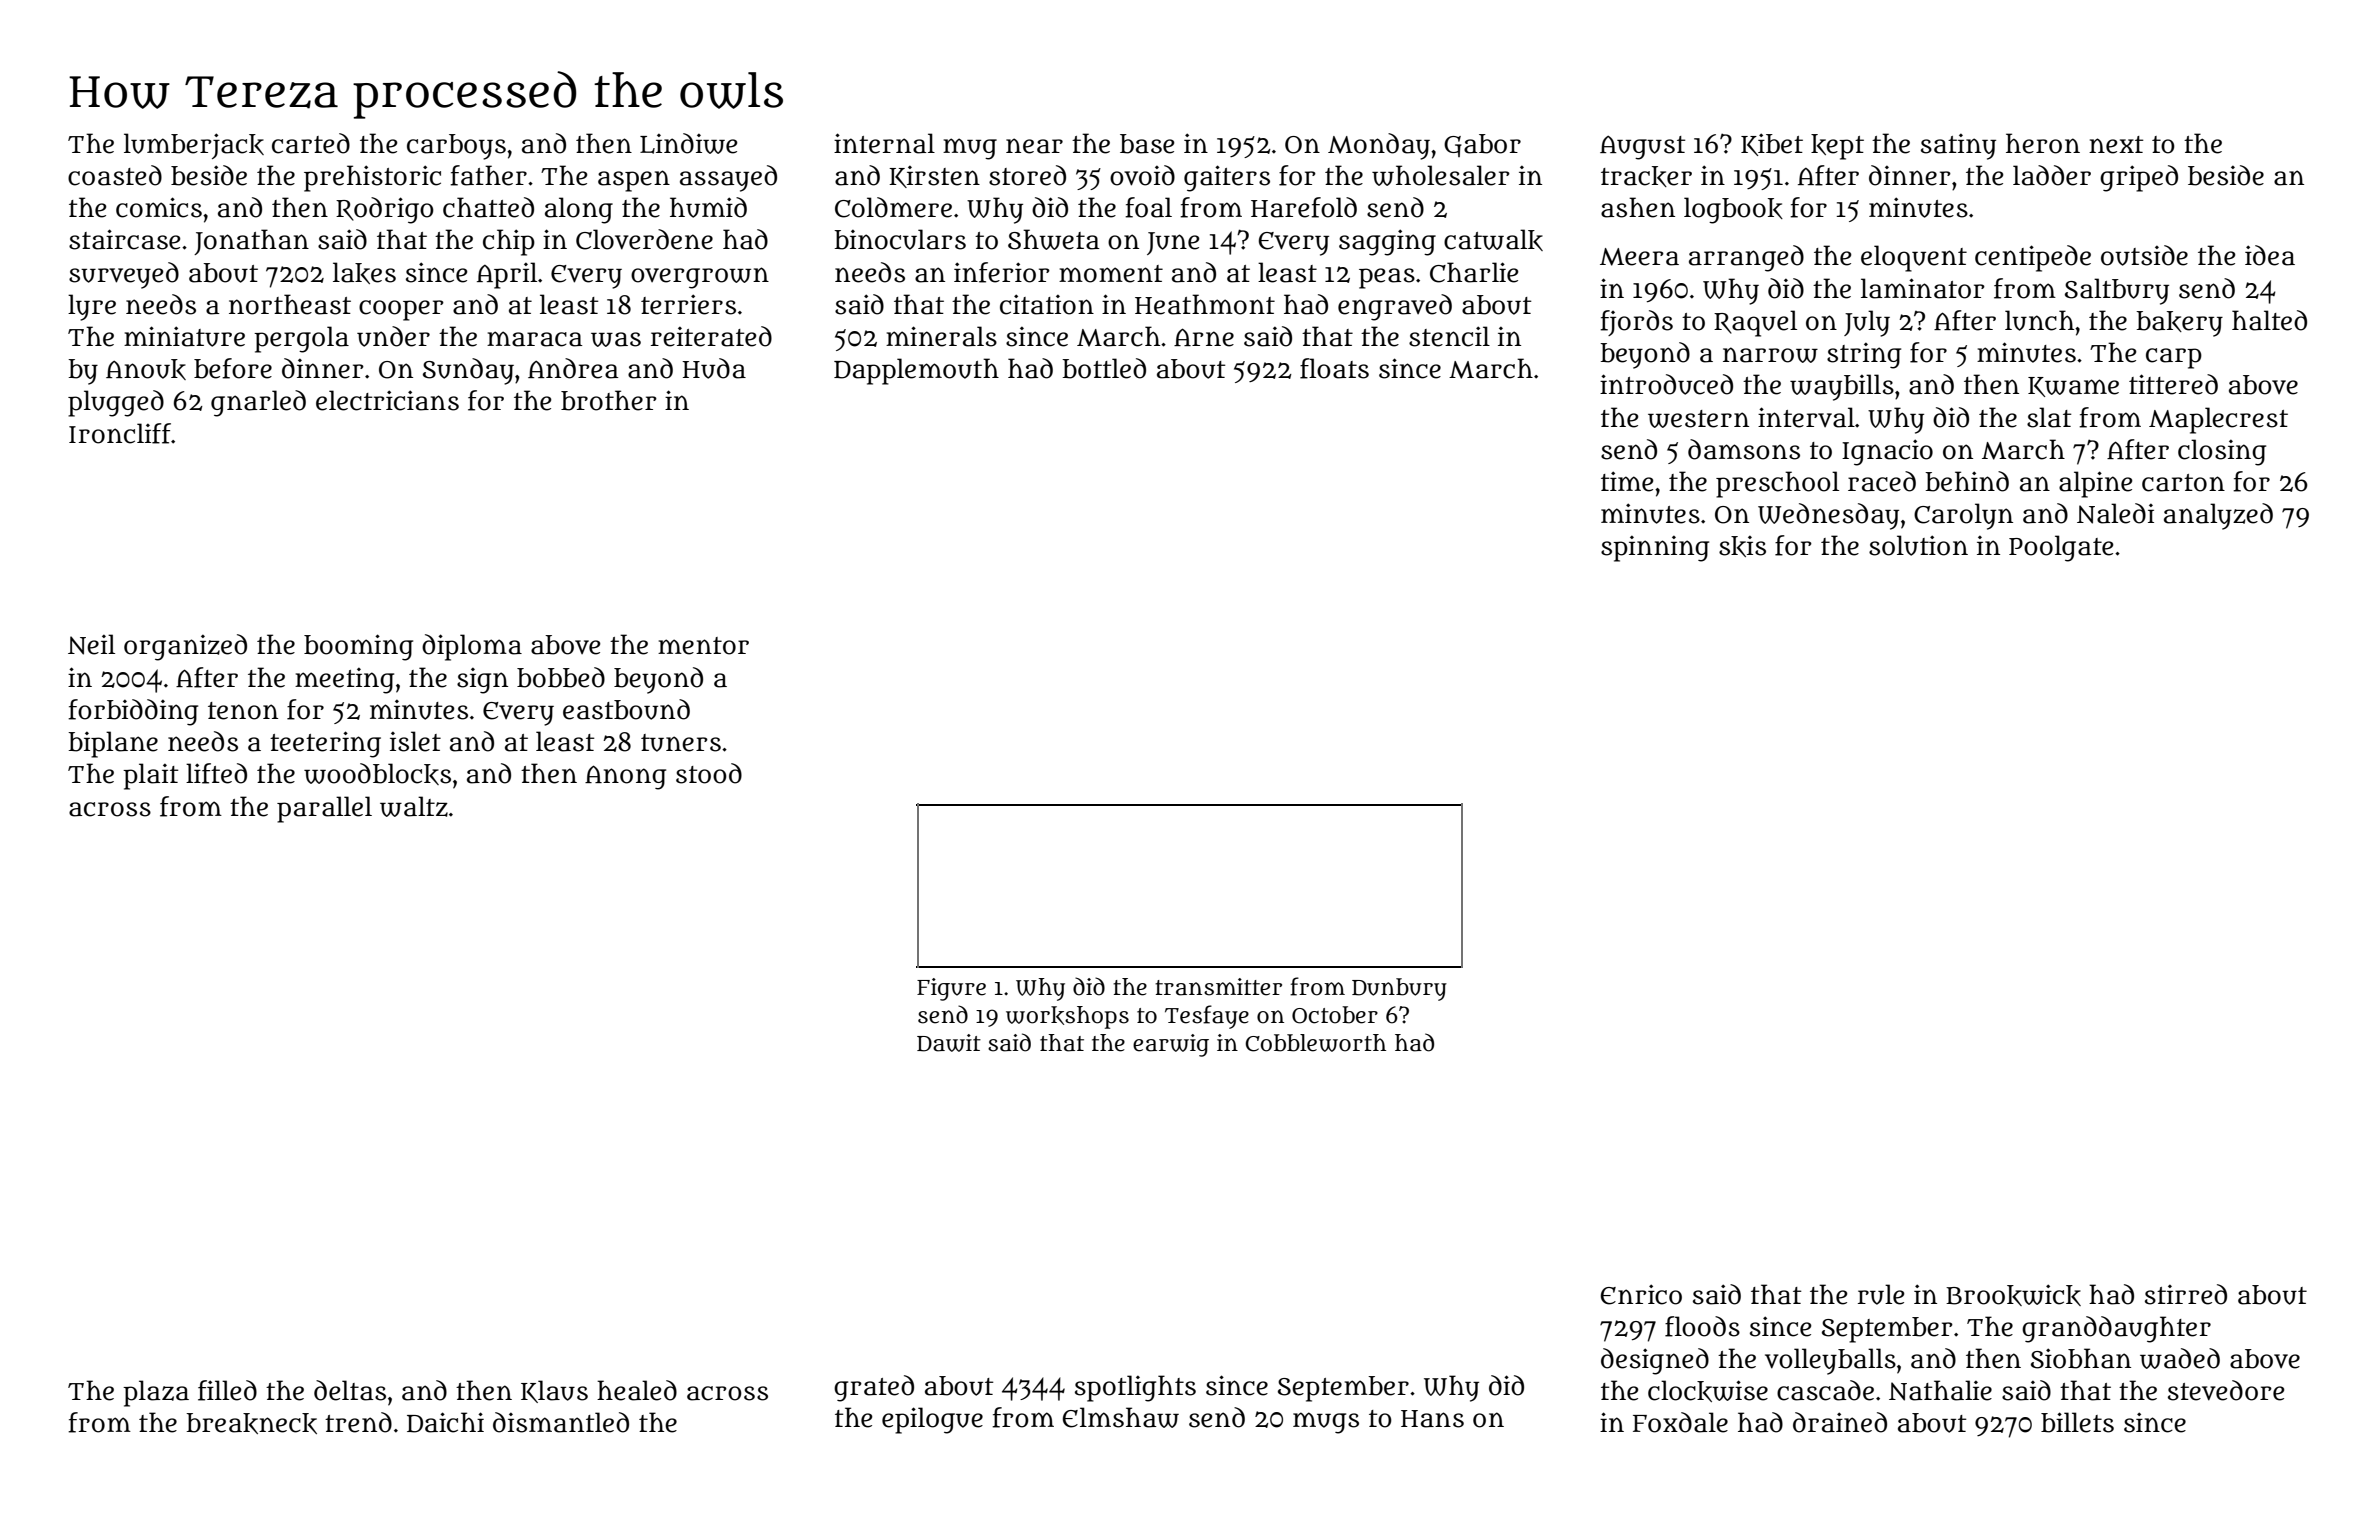 This screenshot has height=1540, width=2380. What do you see at coordinates (1918, 545) in the screenshot?
I see `solution` at bounding box center [1918, 545].
